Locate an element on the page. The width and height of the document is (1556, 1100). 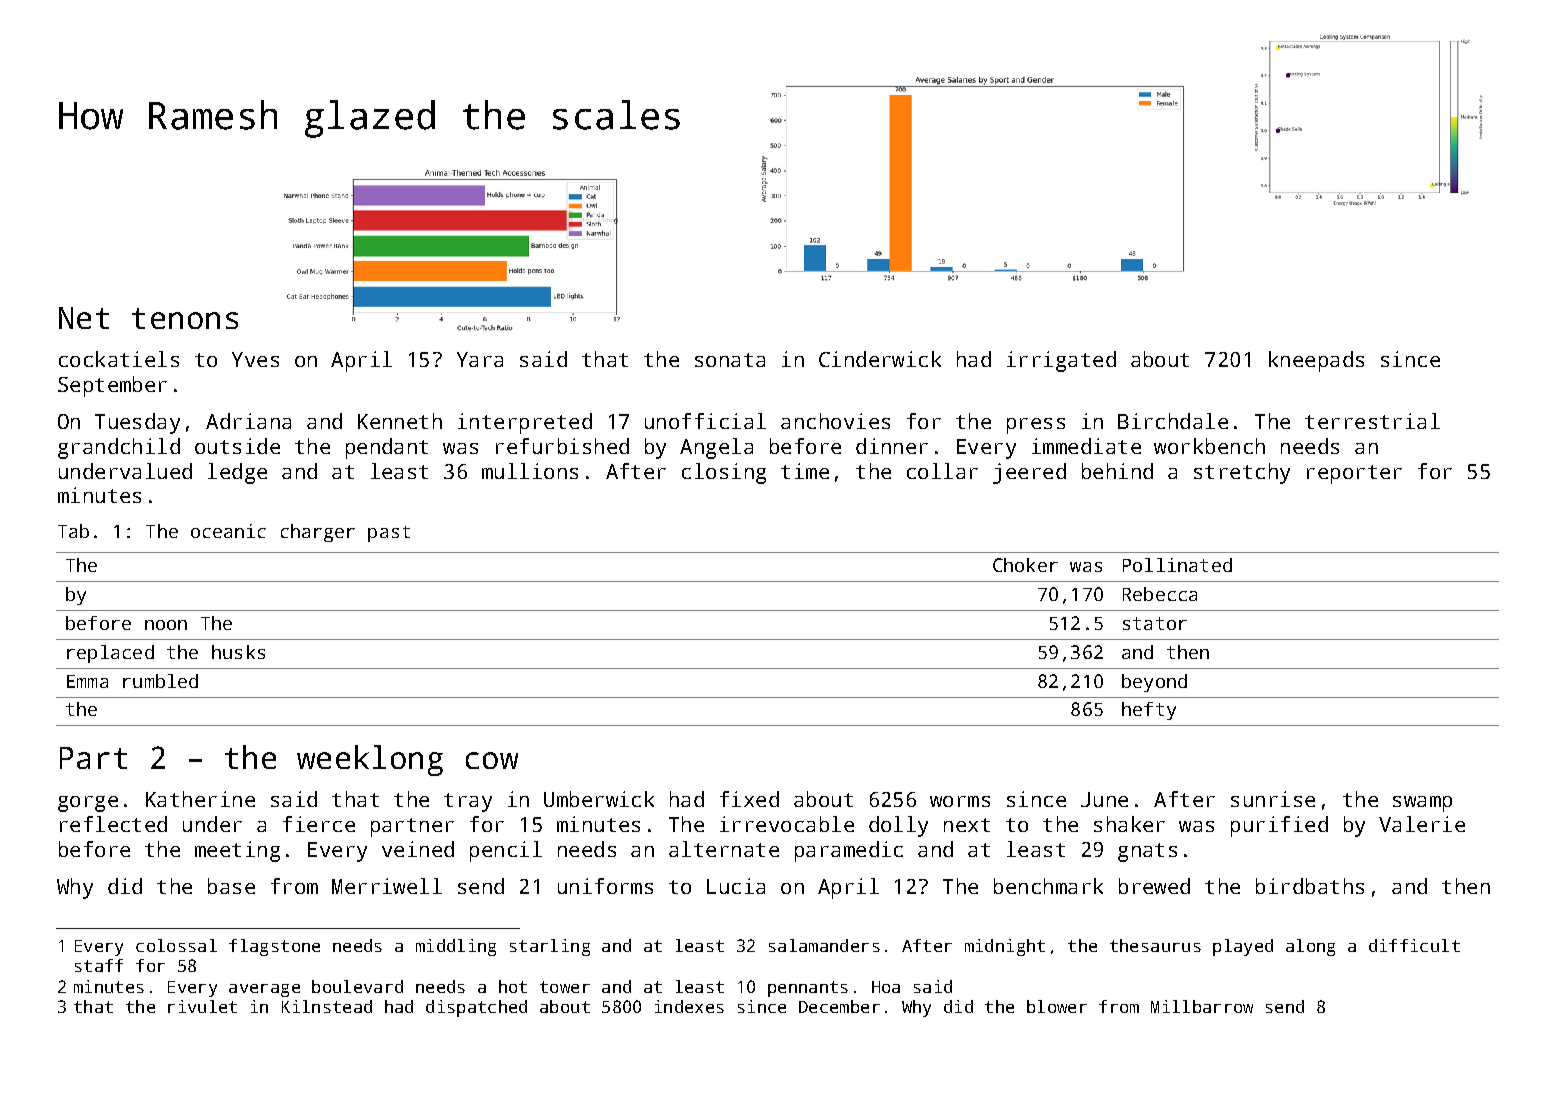
Rebecca is located at coordinates (1160, 594).
